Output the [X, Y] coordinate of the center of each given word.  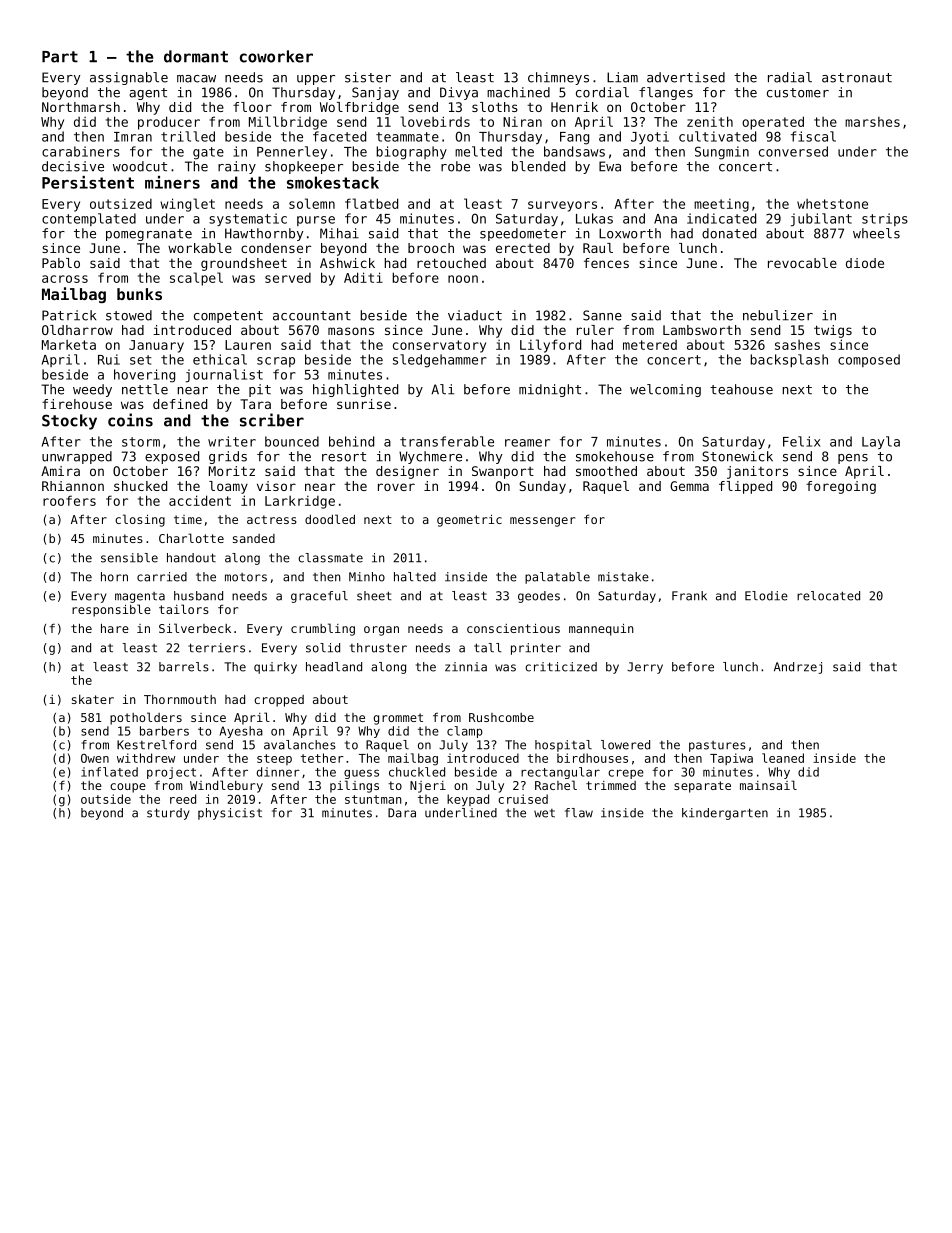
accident [200, 500]
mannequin [601, 629]
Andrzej [798, 668]
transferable [447, 441]
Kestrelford [156, 745]
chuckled [417, 772]
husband [198, 596]
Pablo [61, 263]
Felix [802, 441]
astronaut [857, 78]
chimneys [558, 78]
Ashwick [347, 263]
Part [60, 57]
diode [865, 263]
